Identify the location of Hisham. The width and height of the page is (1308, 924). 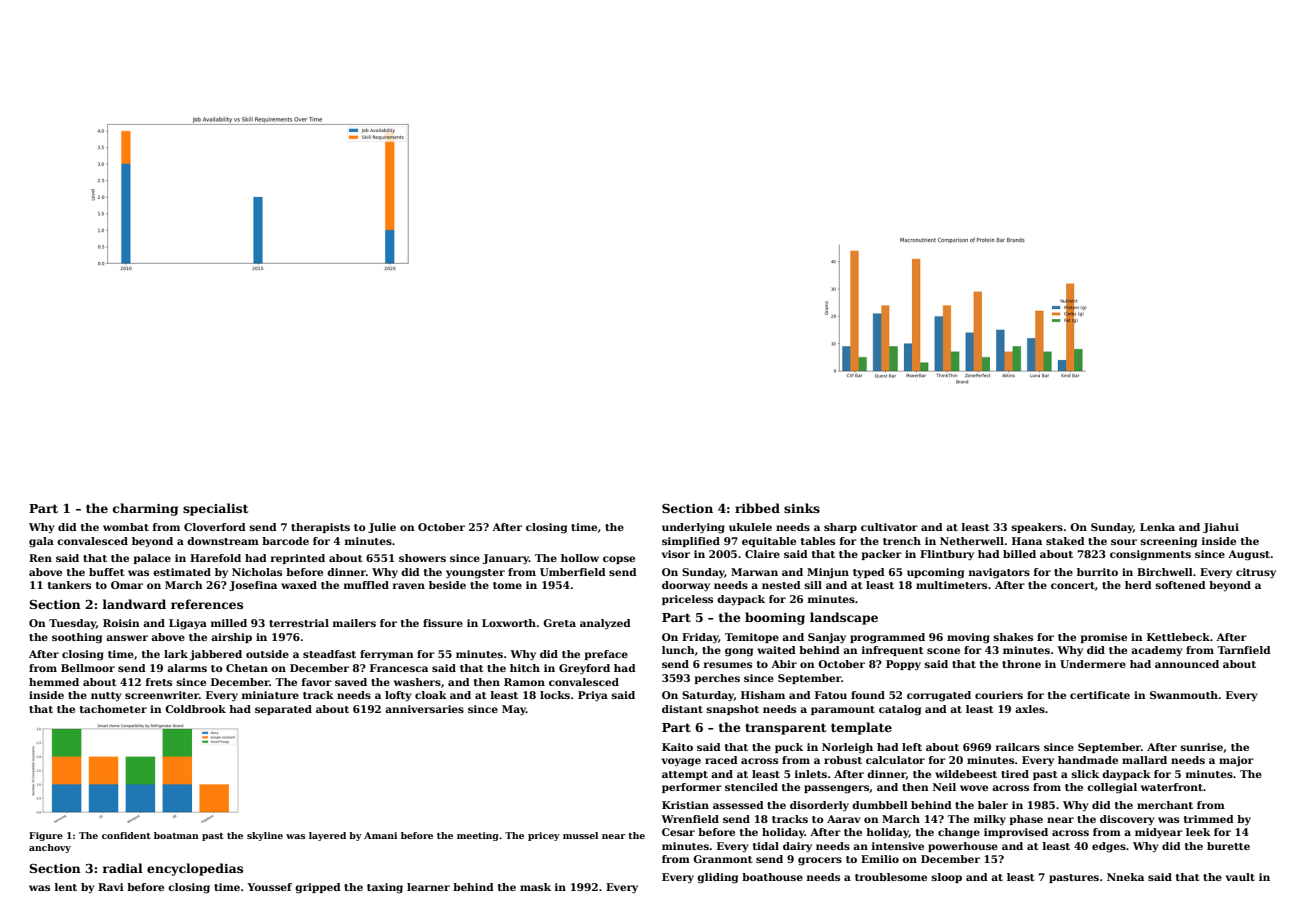
(763, 695).
